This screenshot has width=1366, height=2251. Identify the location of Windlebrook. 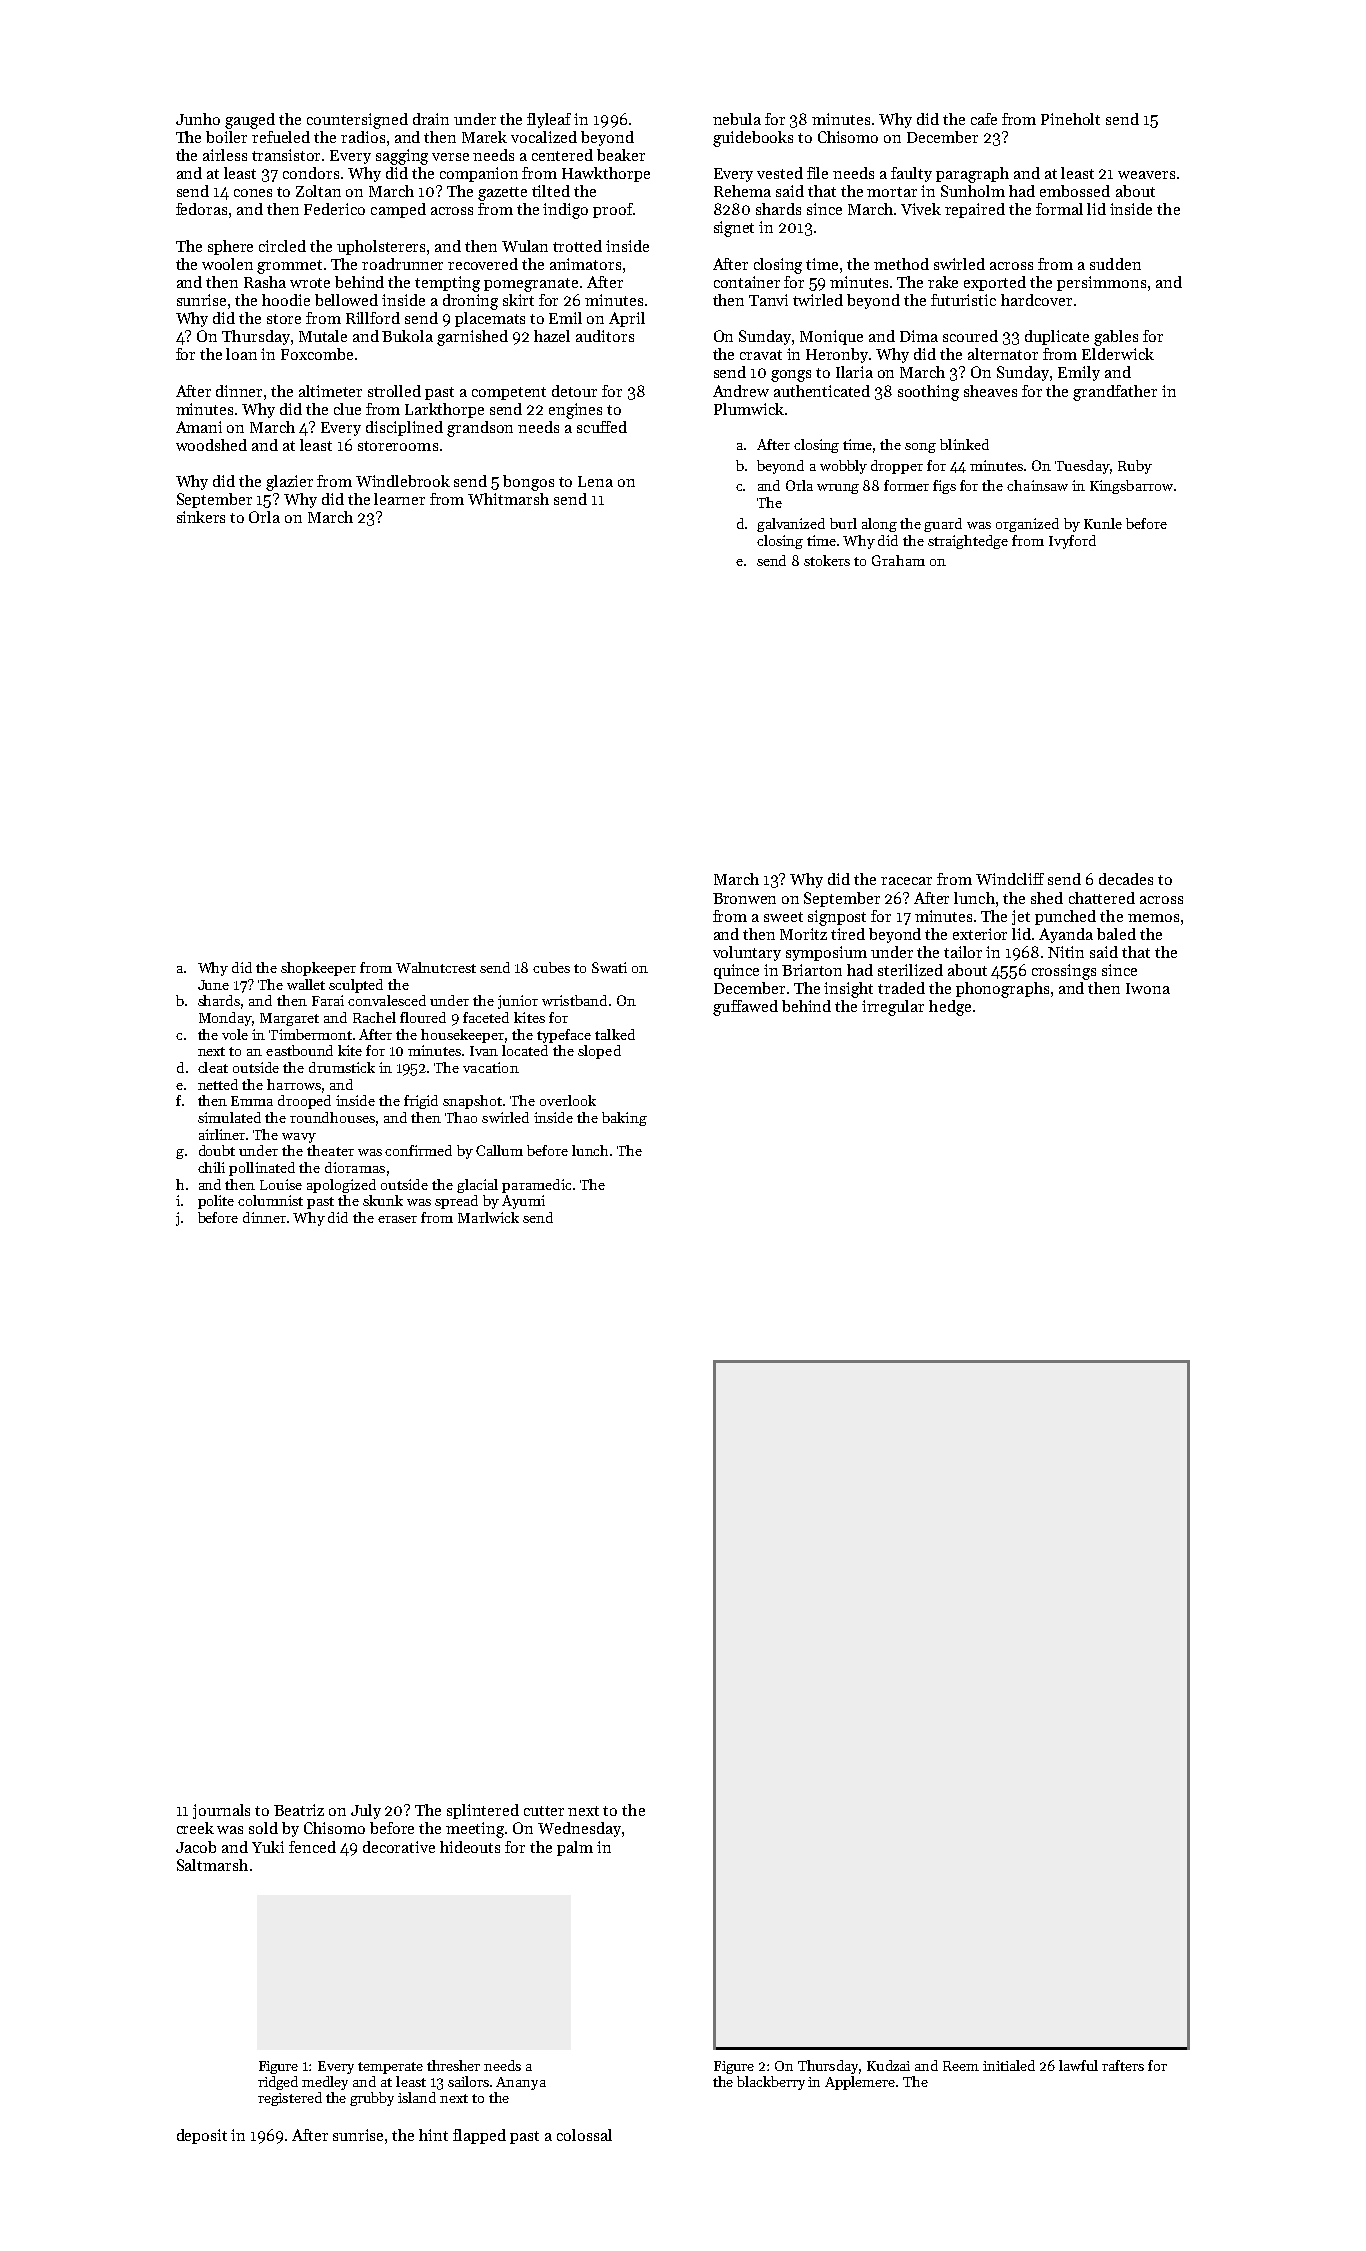
(403, 481).
